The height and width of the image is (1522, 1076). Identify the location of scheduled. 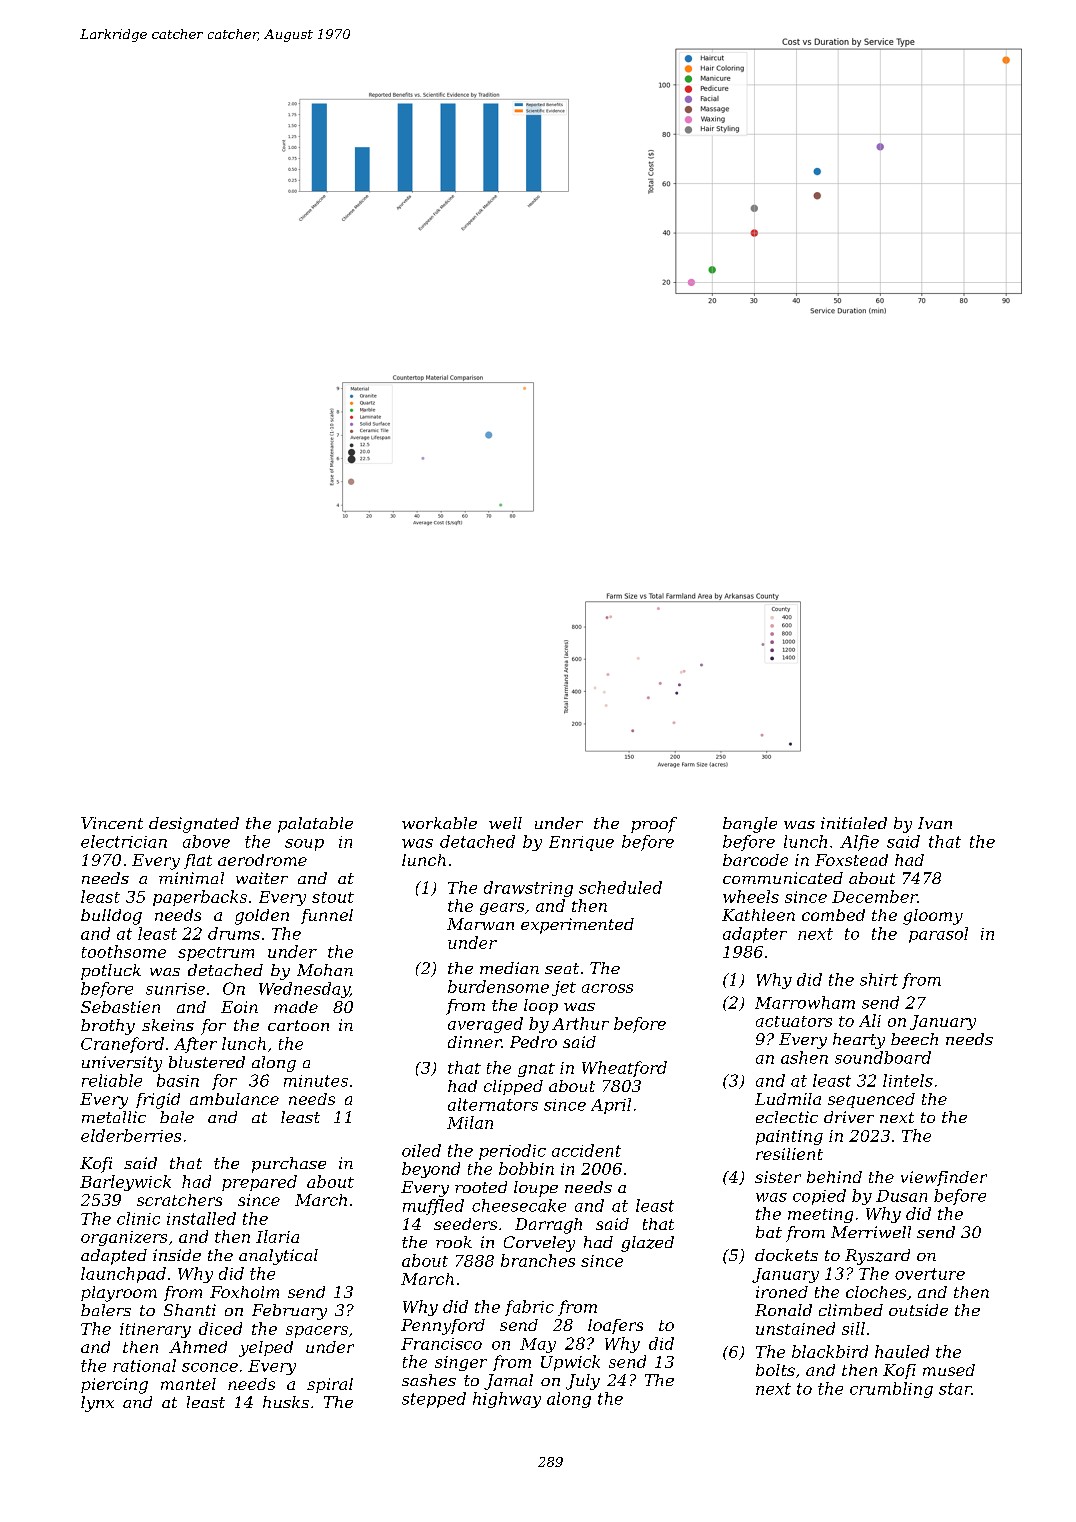
(620, 887).
